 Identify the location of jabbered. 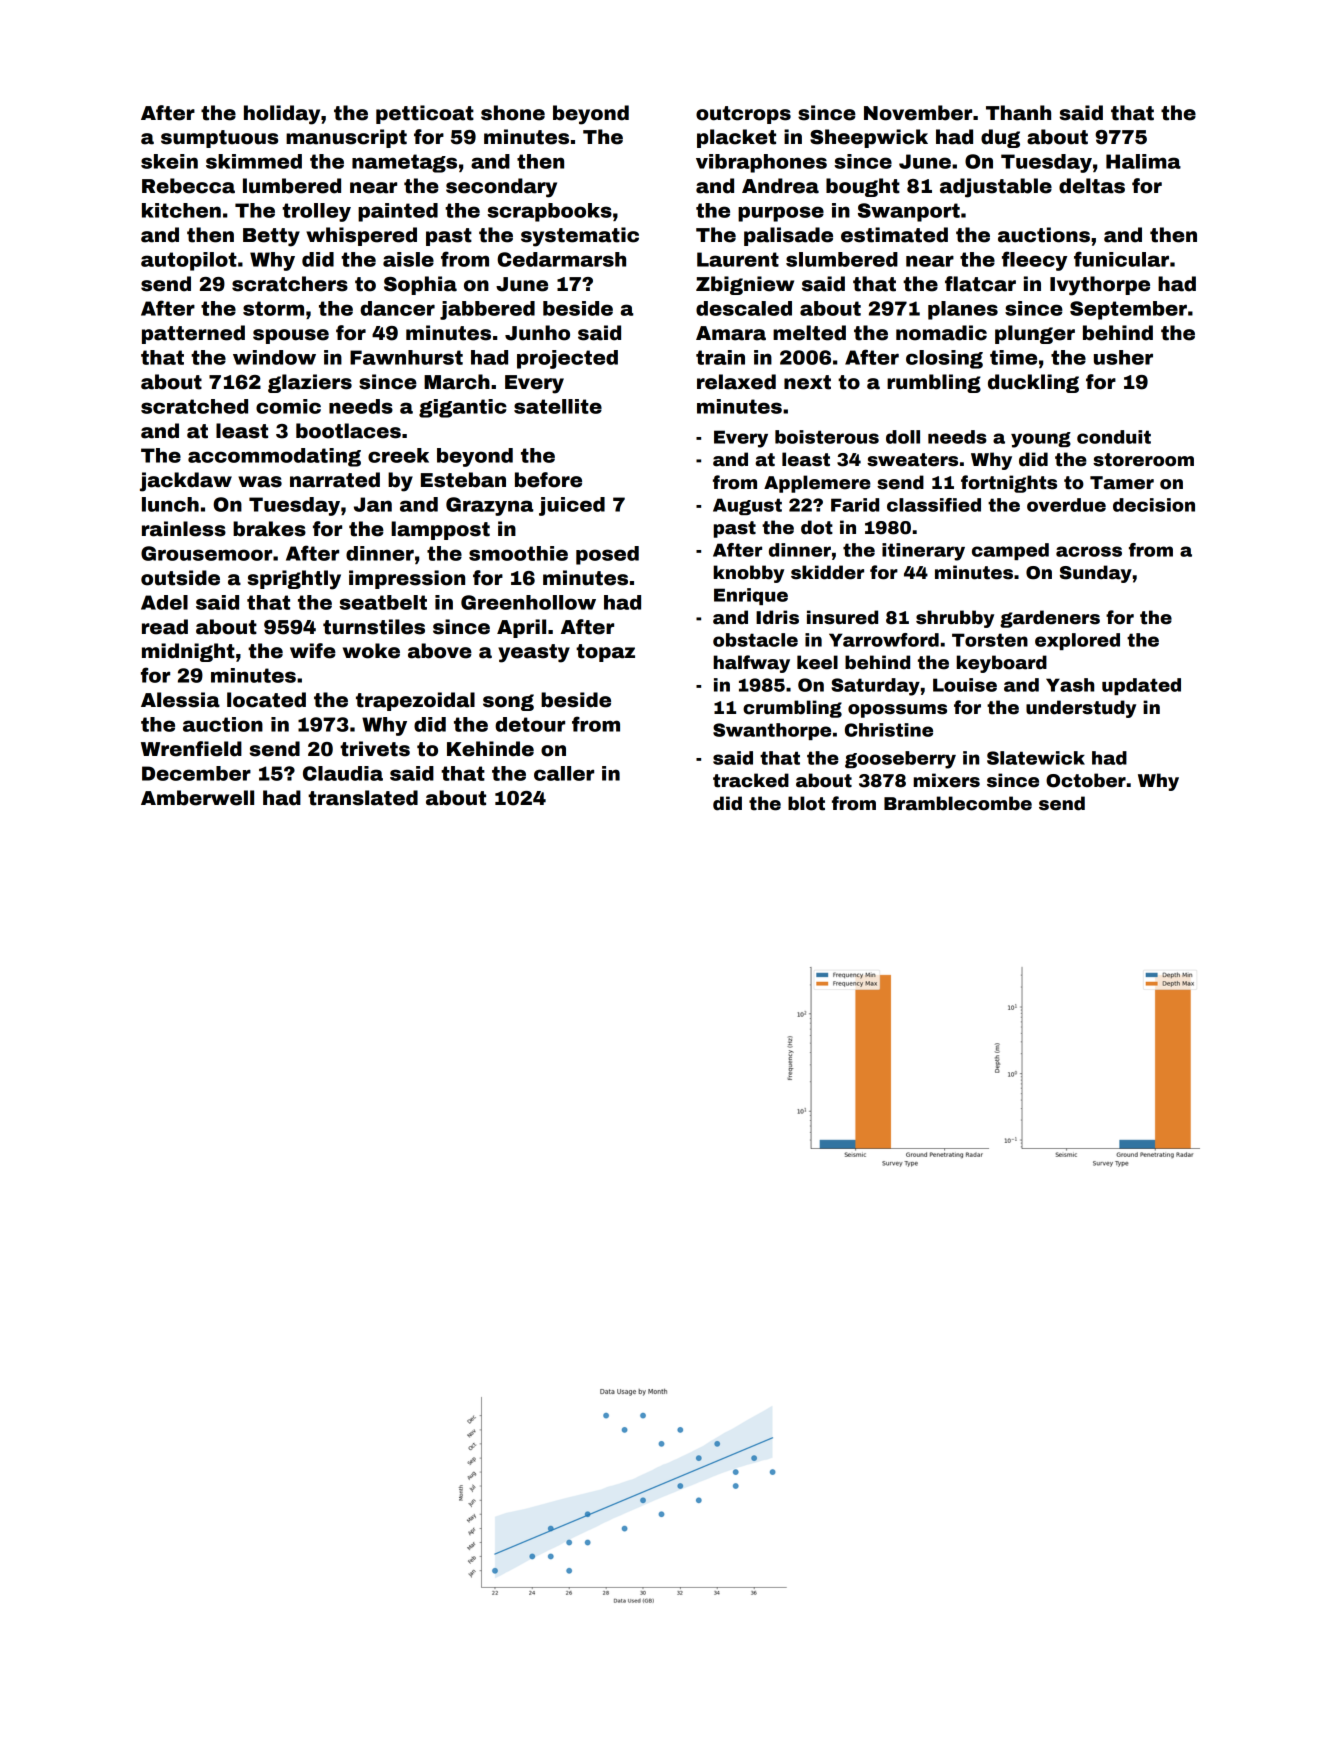
(487, 310).
